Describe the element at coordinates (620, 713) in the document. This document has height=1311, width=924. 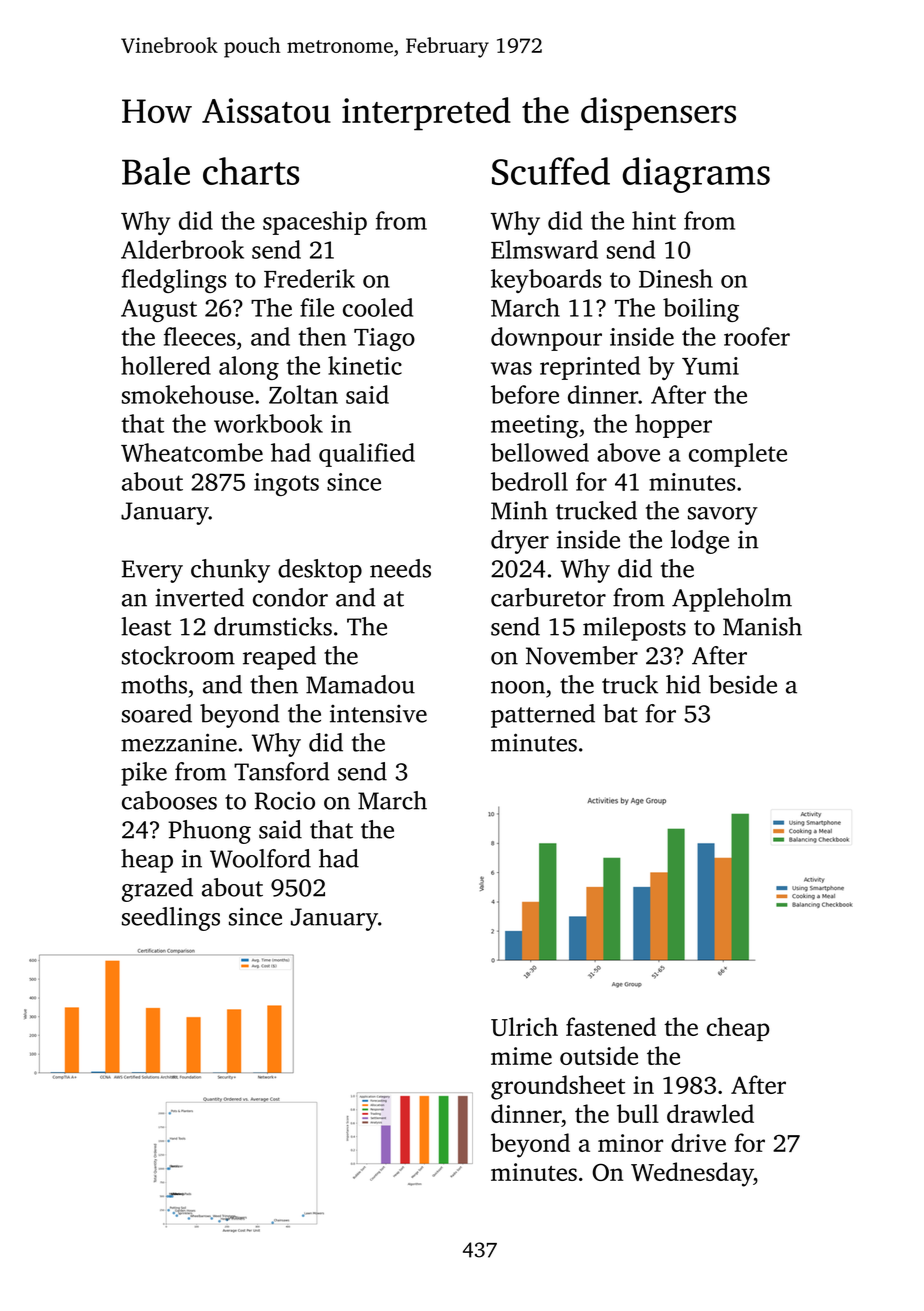
I see `bat` at that location.
